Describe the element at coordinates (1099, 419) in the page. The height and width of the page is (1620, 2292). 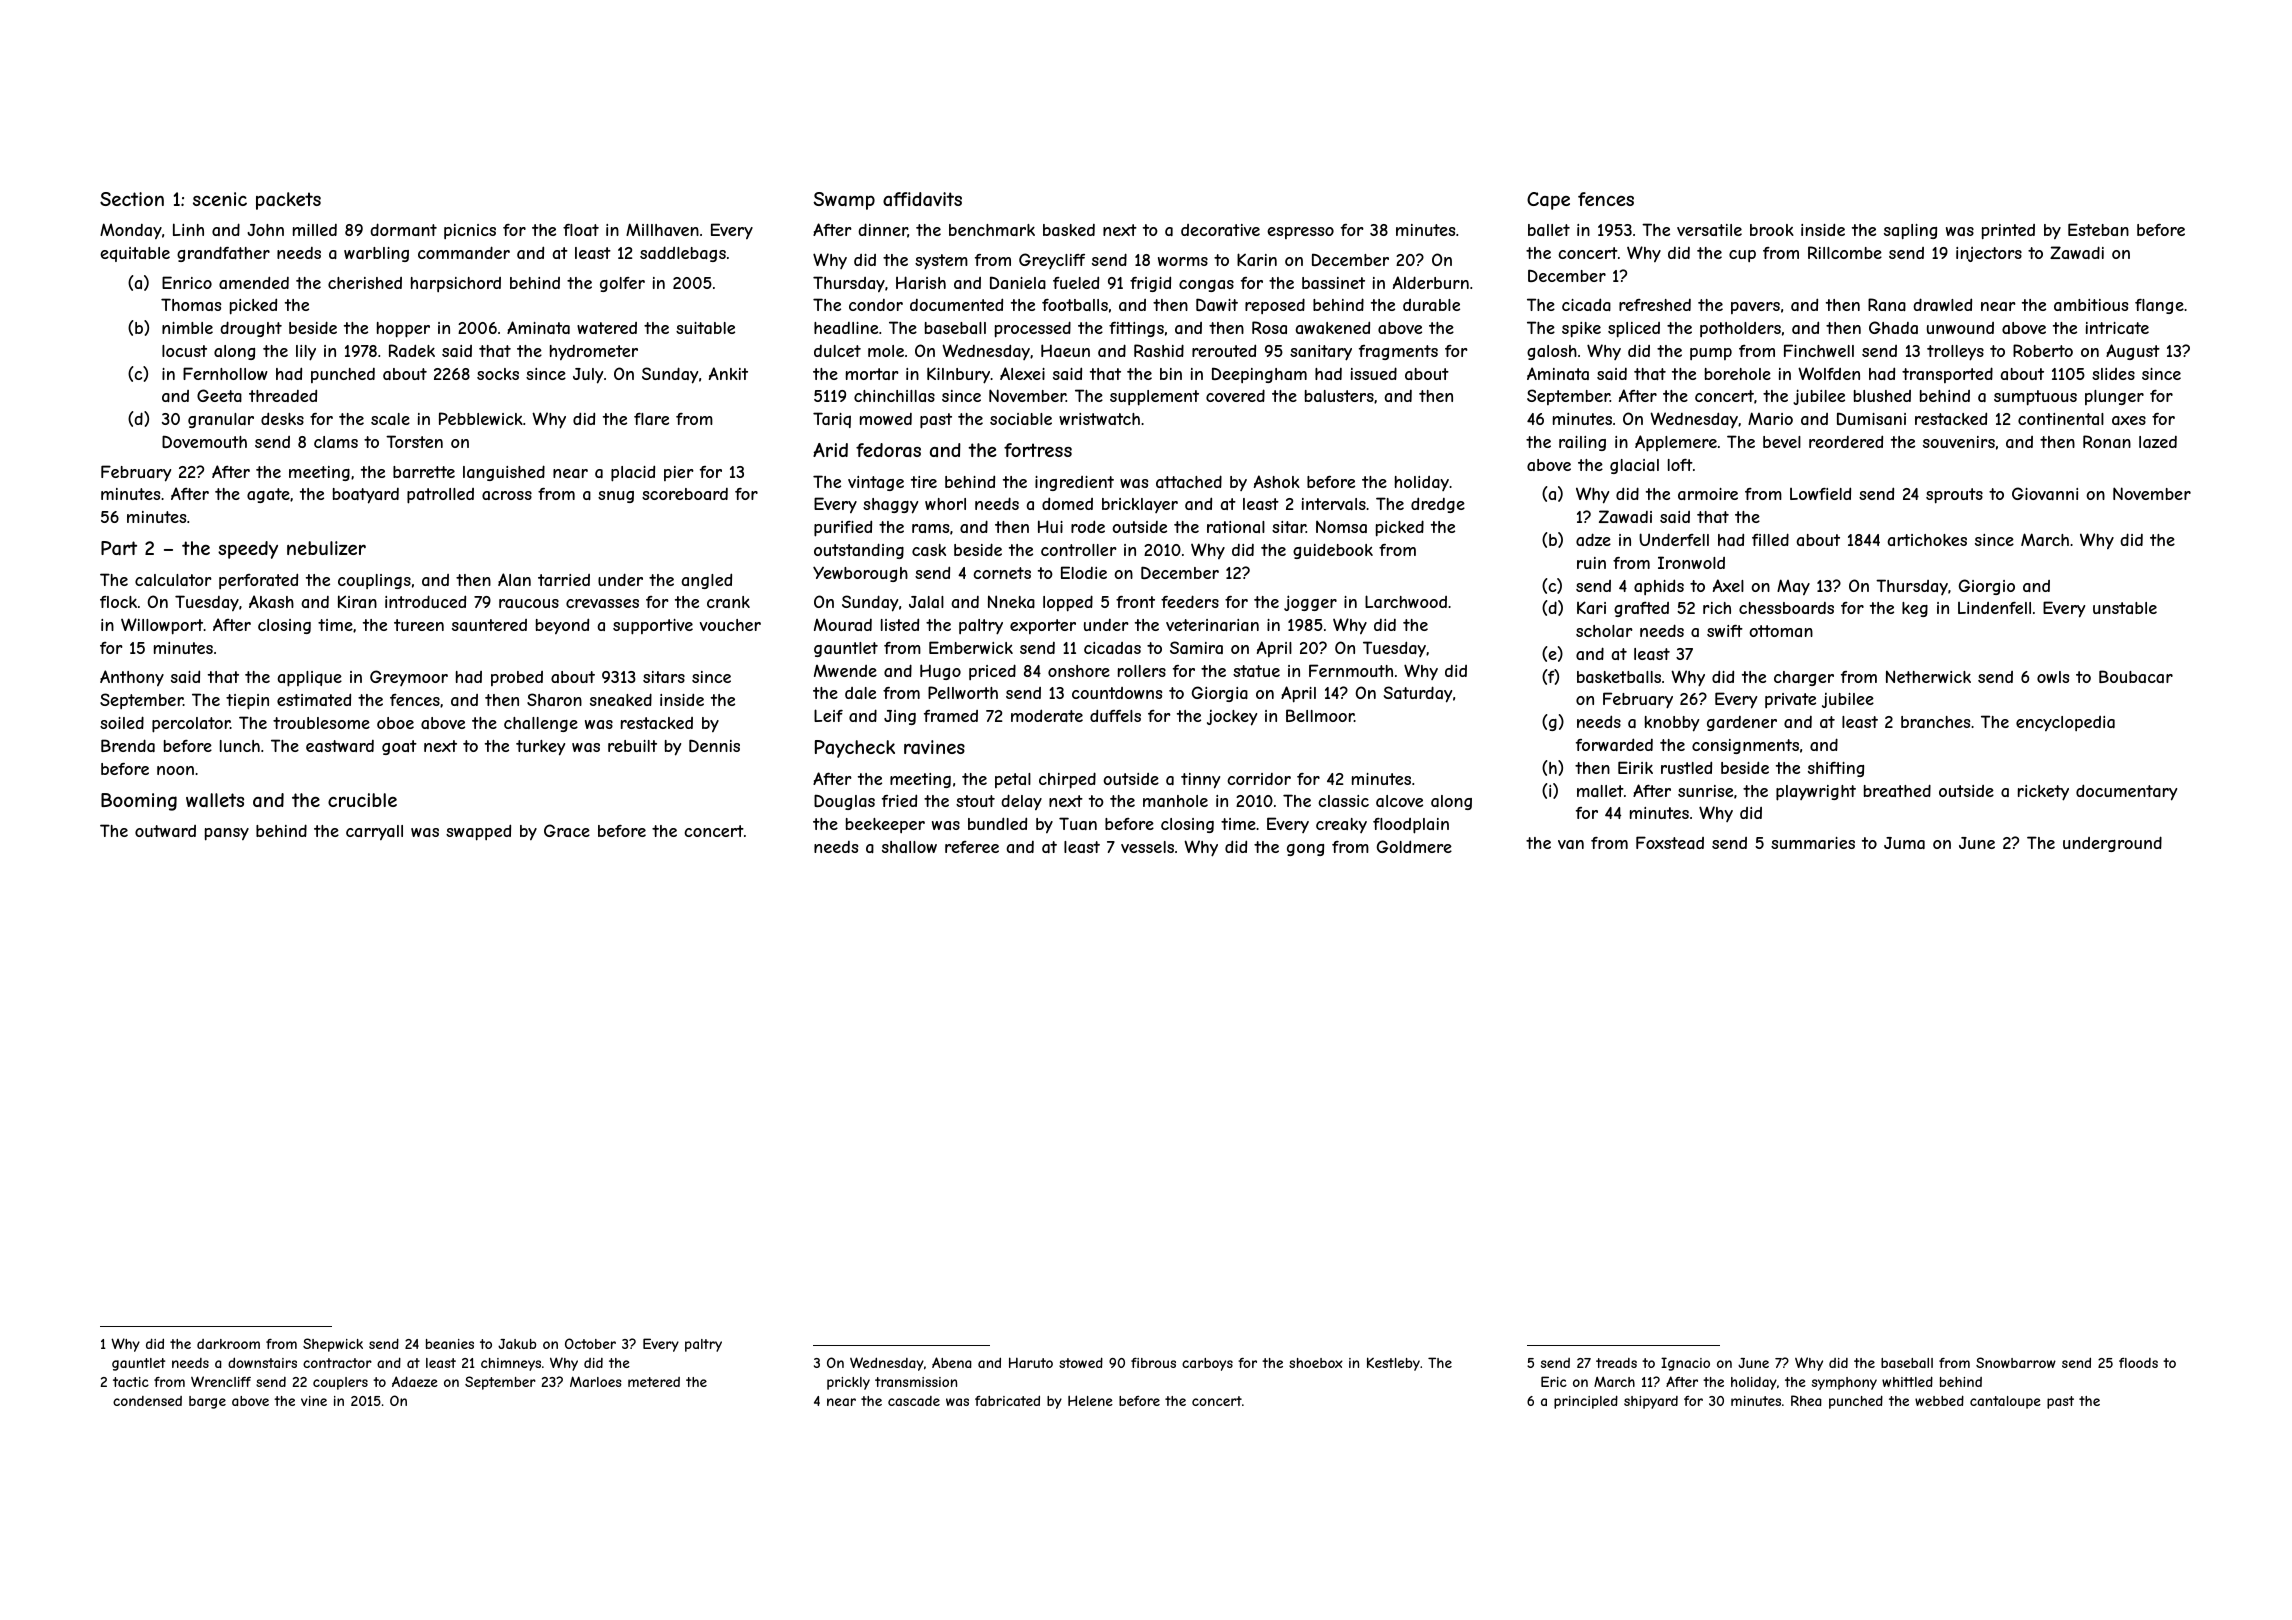
I see `wristwatch` at that location.
